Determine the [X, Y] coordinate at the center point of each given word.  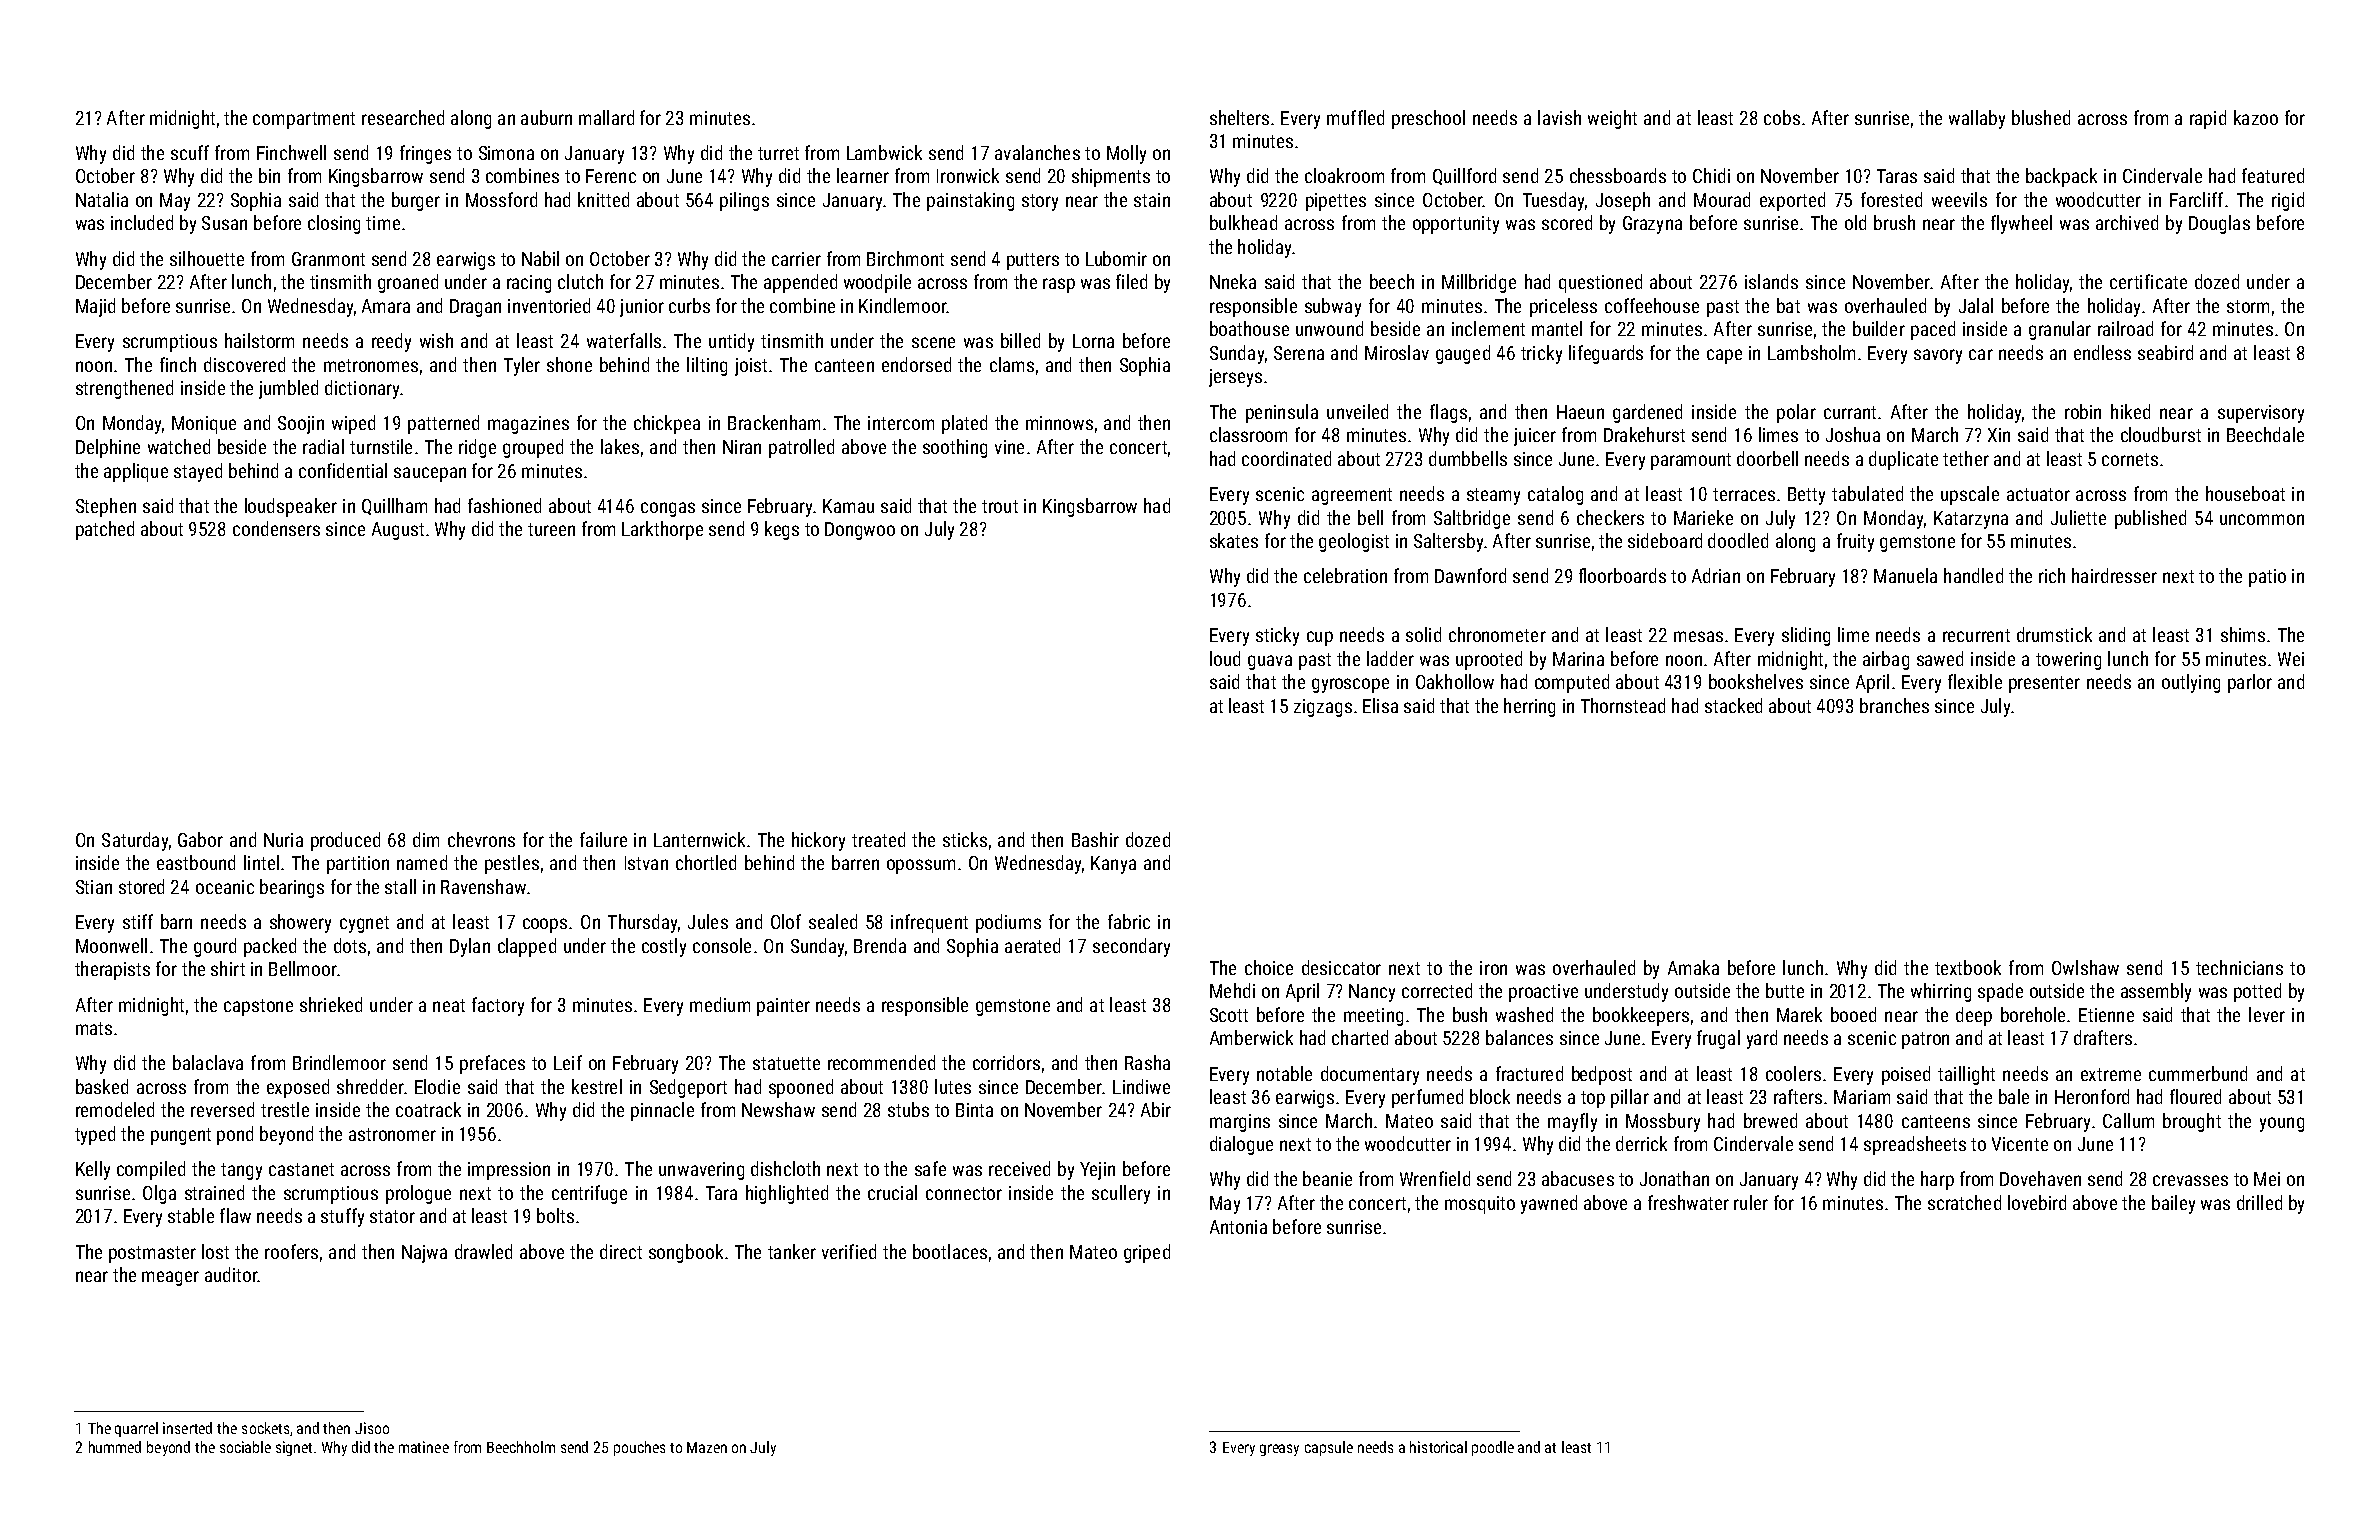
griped [1147, 1253]
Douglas [2219, 224]
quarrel [136, 1429]
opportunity [1456, 225]
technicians [2239, 967]
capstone [258, 1007]
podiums [1008, 923]
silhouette [207, 258]
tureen [551, 529]
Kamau [848, 506]
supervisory [2261, 414]
